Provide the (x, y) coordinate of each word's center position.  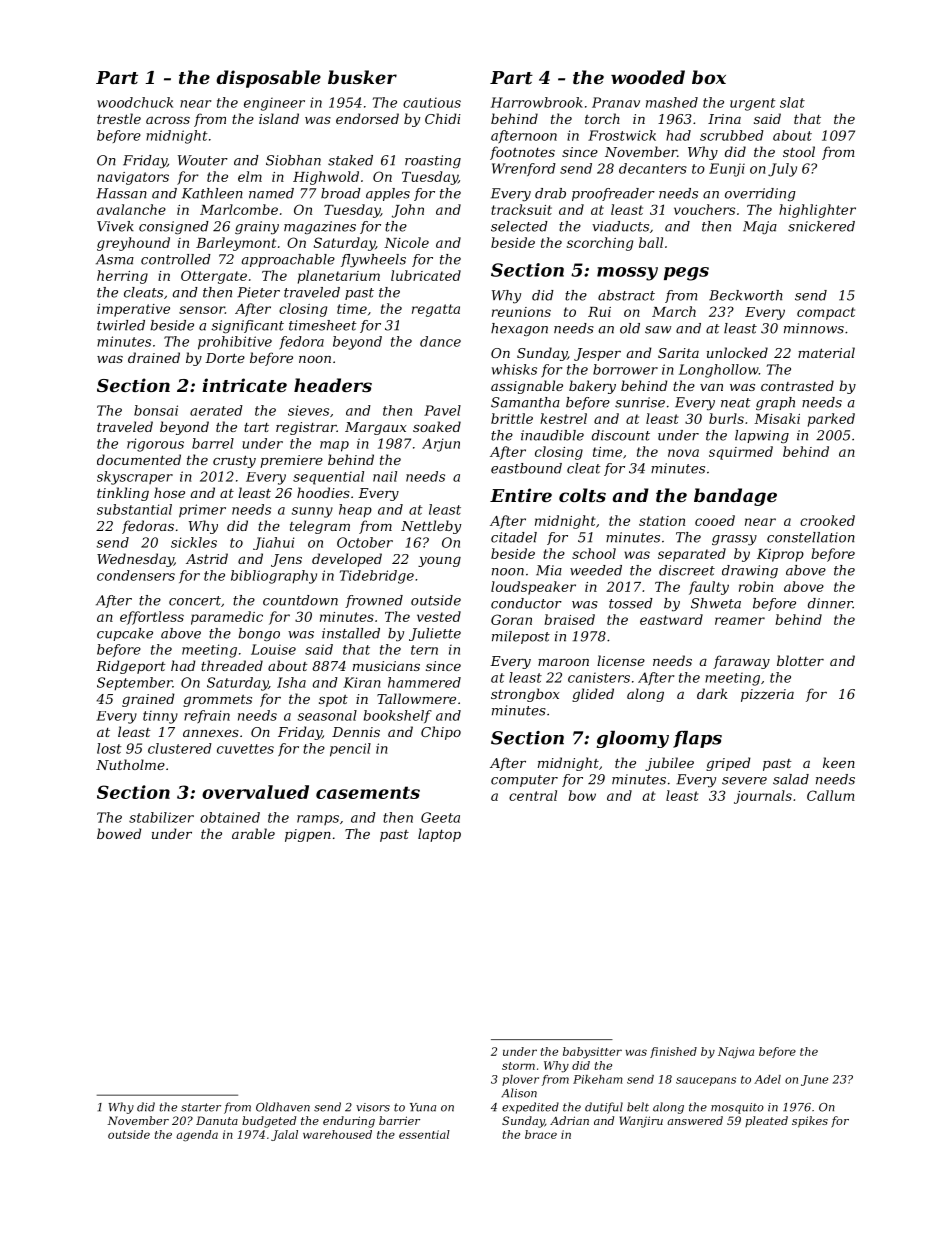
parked (831, 420)
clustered (180, 748)
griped (728, 764)
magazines (320, 227)
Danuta (217, 1120)
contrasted (797, 385)
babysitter (592, 1053)
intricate (244, 385)
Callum (831, 795)
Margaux (375, 428)
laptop (439, 835)
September (135, 684)
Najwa (736, 1052)
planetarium (339, 277)
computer (524, 781)
